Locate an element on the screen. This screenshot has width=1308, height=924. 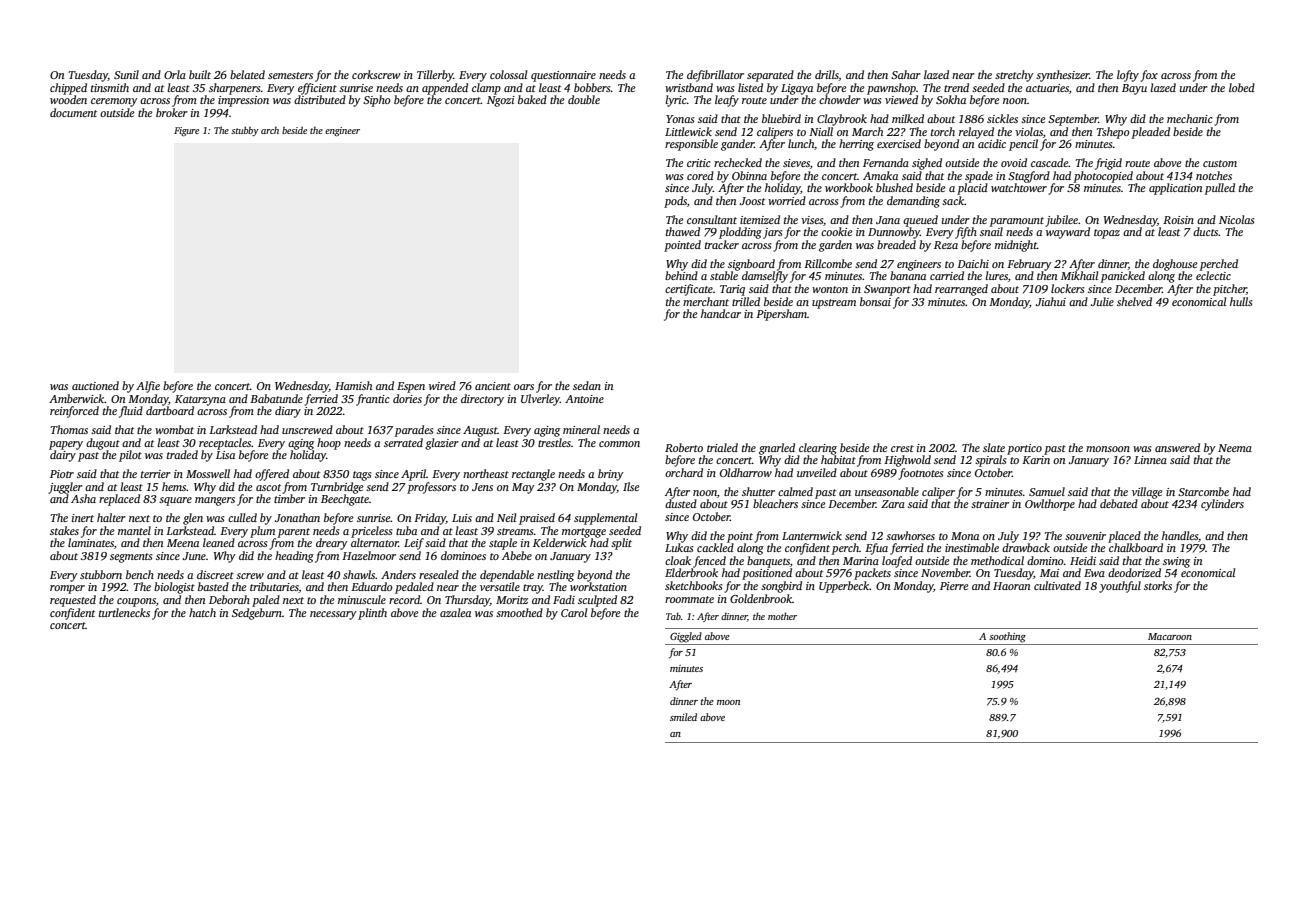
pitcher is located at coordinates (1230, 290).
